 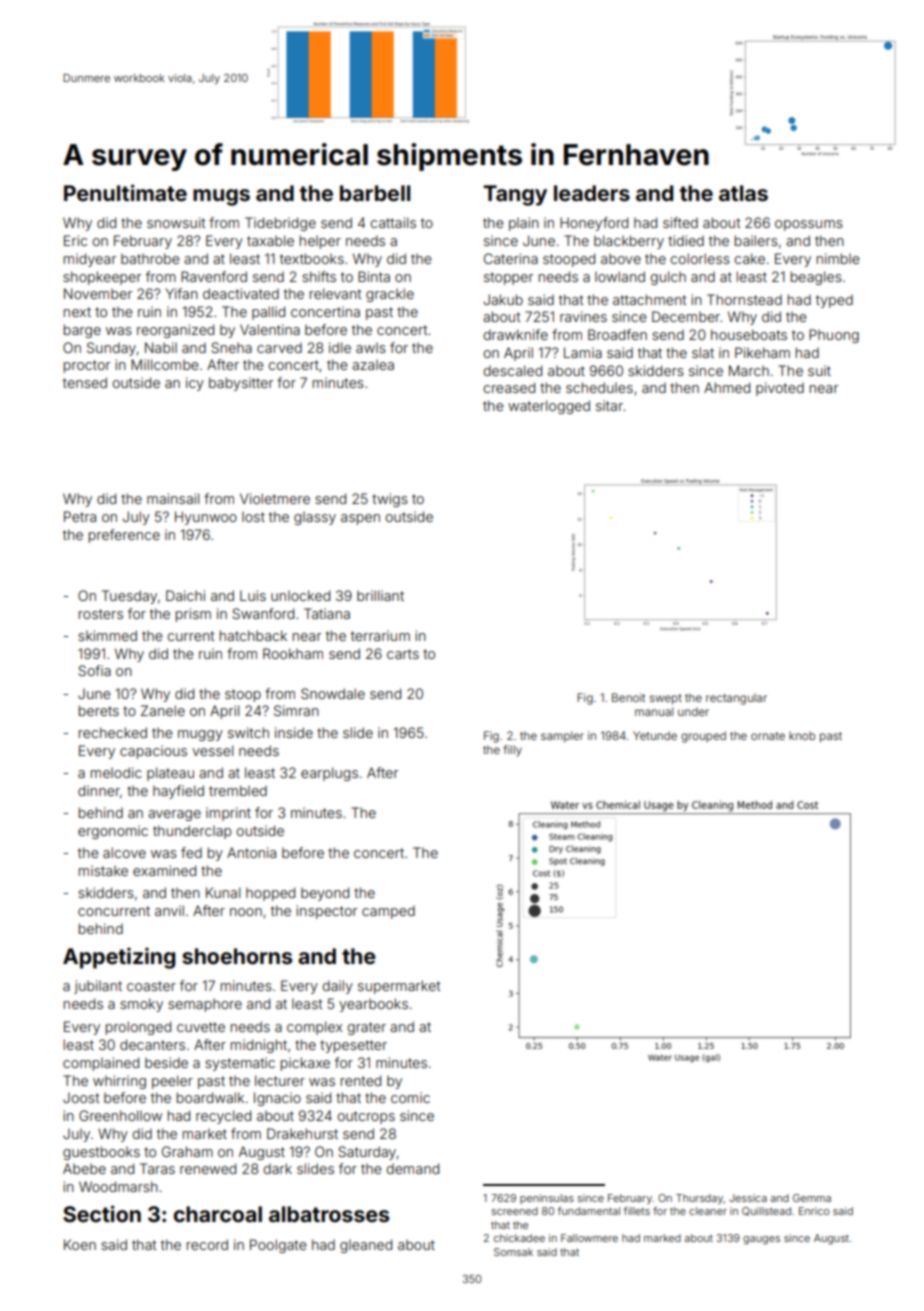 What do you see at coordinates (748, 1198) in the image?
I see `Jessica` at bounding box center [748, 1198].
